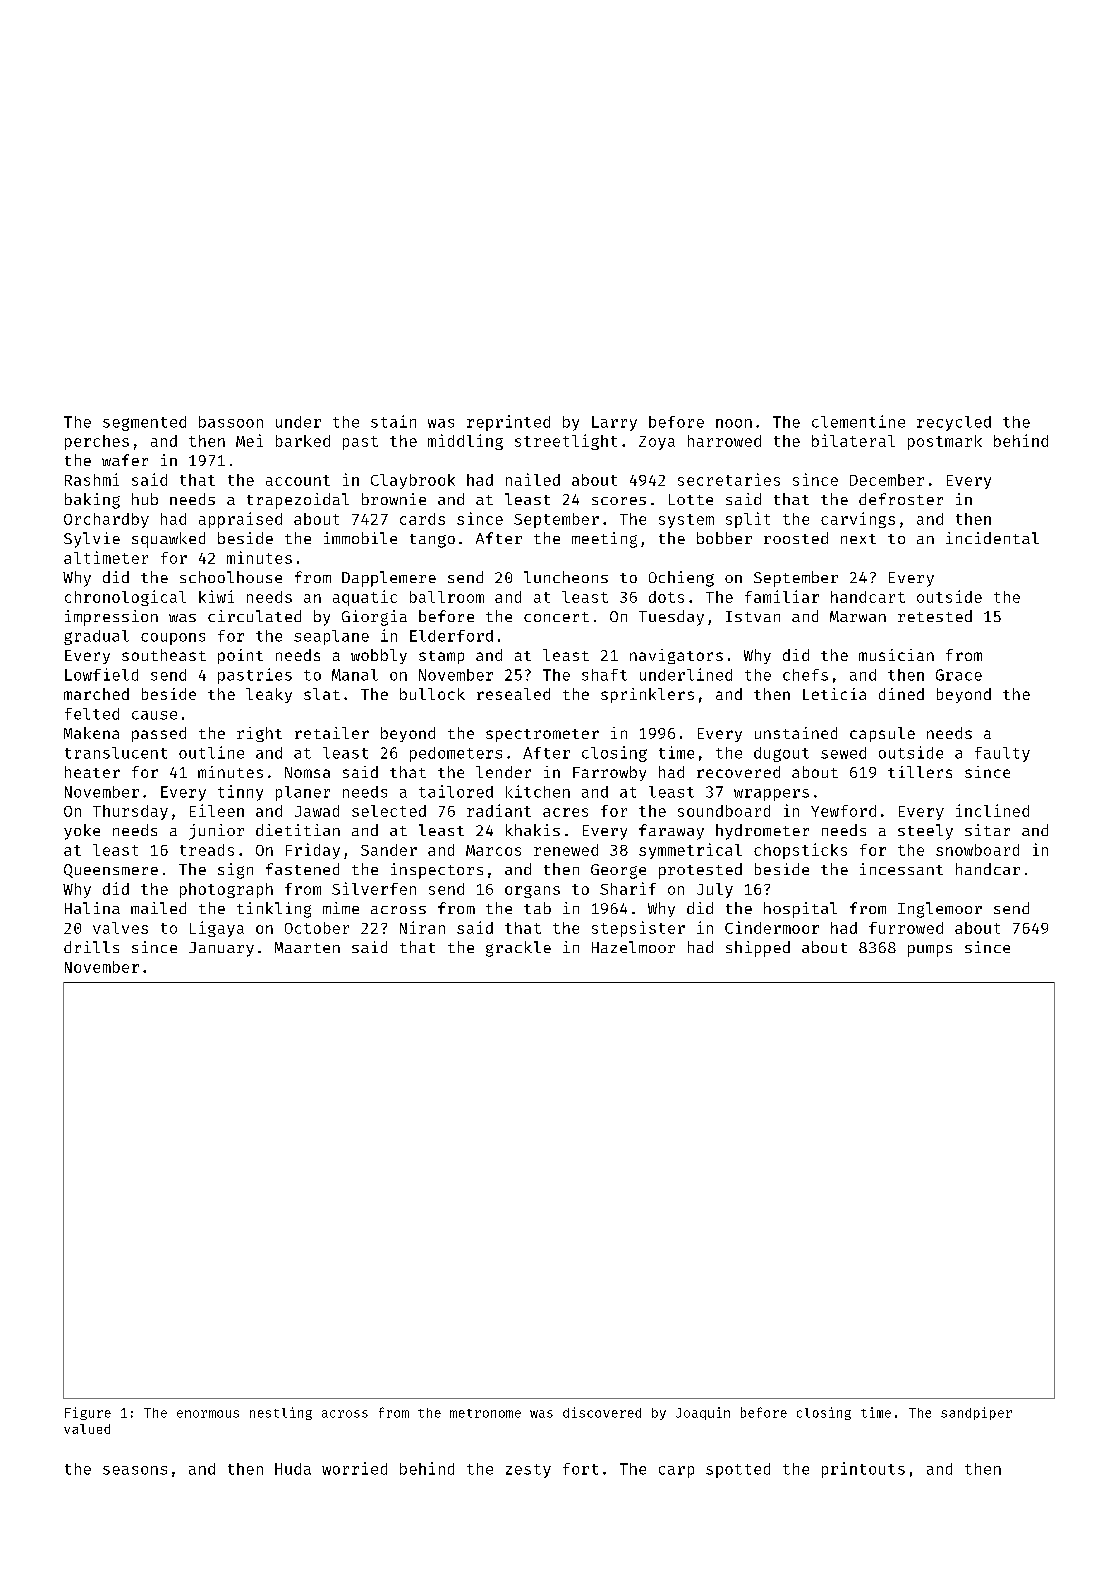 This screenshot has width=1118, height=1581. Describe the element at coordinates (317, 811) in the screenshot. I see `Jawad` at that location.
